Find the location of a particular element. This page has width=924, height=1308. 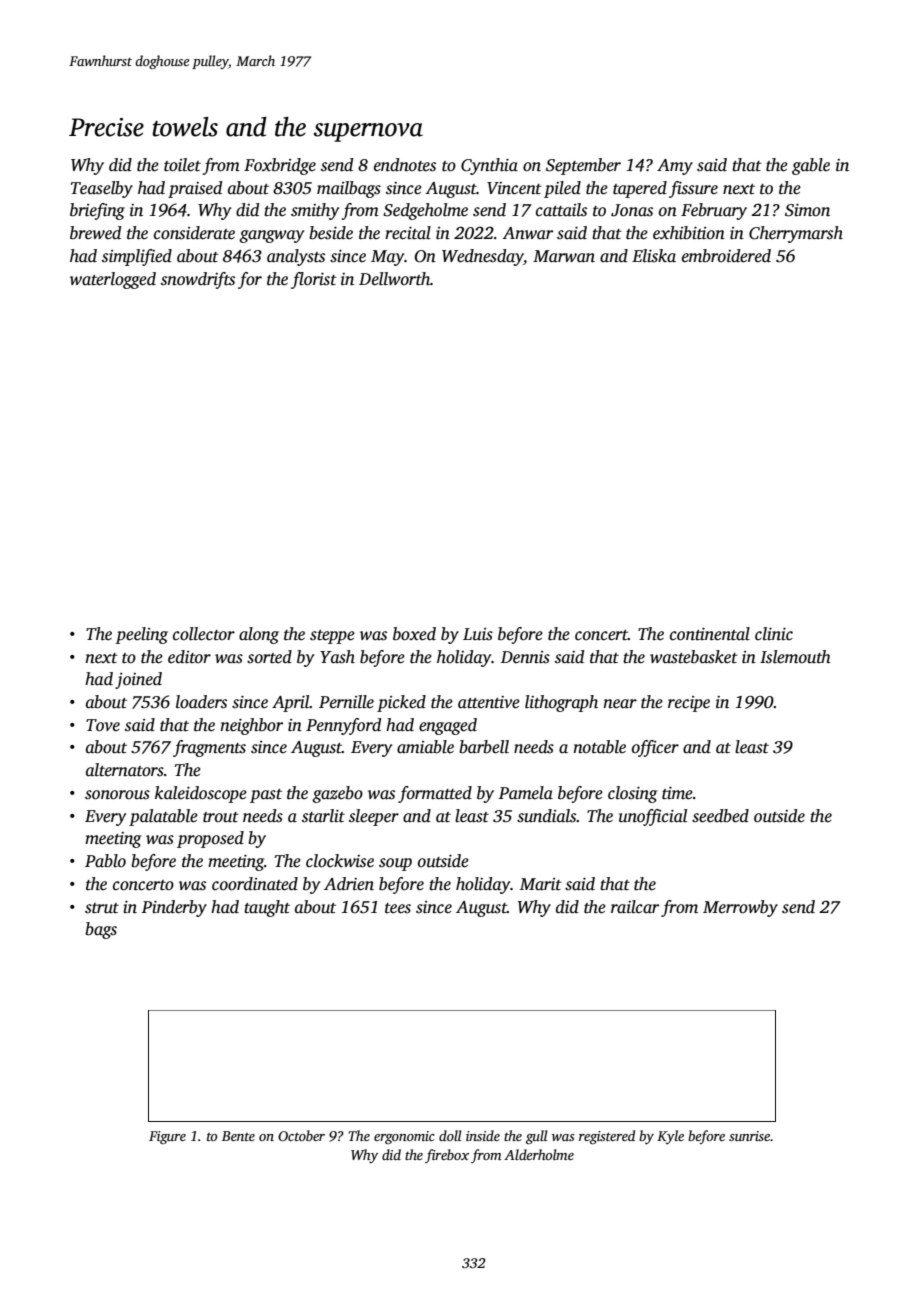

gull is located at coordinates (537, 1137).
